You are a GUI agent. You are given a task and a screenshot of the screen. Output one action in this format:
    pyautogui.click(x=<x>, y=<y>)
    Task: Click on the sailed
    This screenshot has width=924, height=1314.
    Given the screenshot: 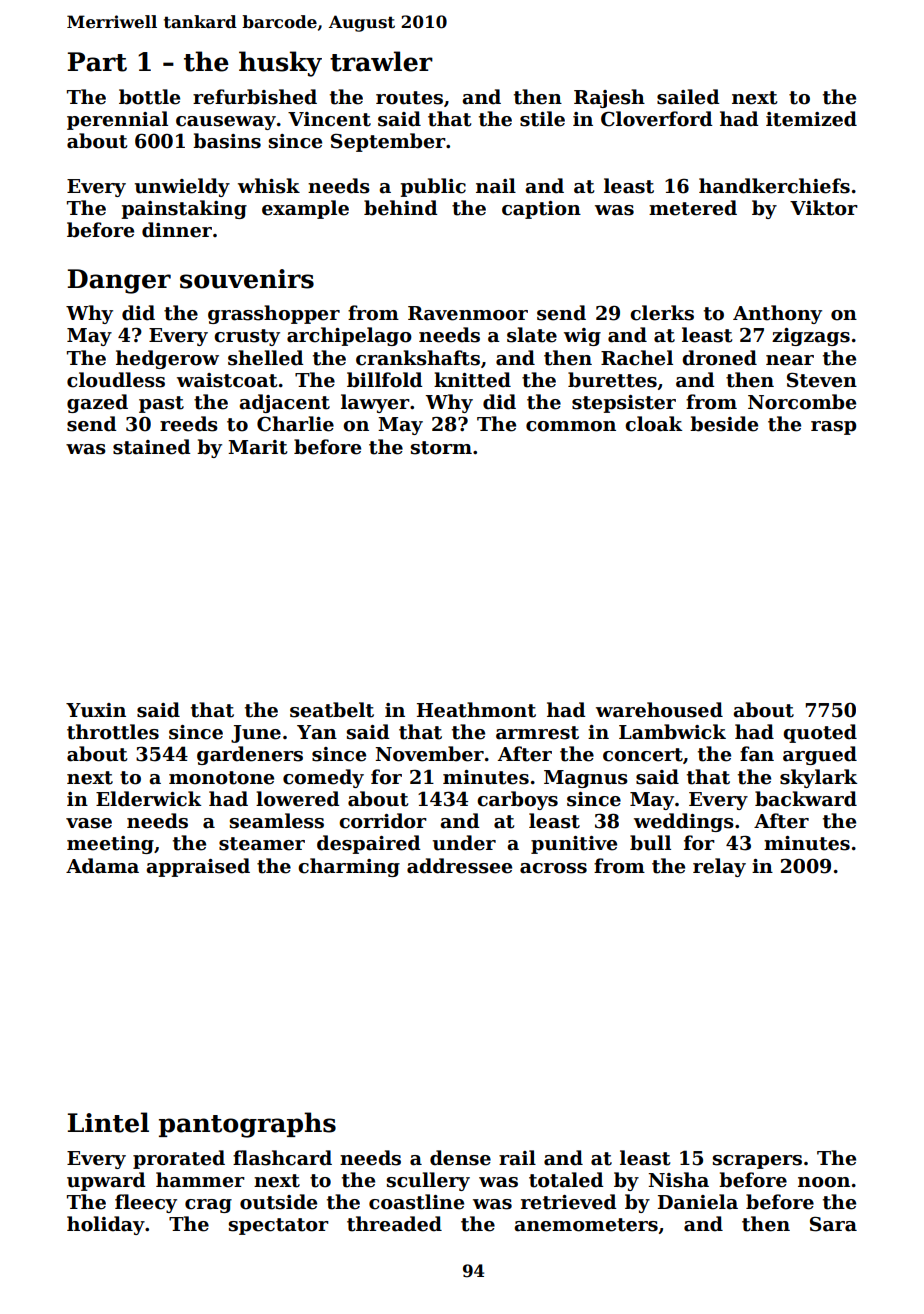 What is the action you would take?
    pyautogui.click(x=688, y=97)
